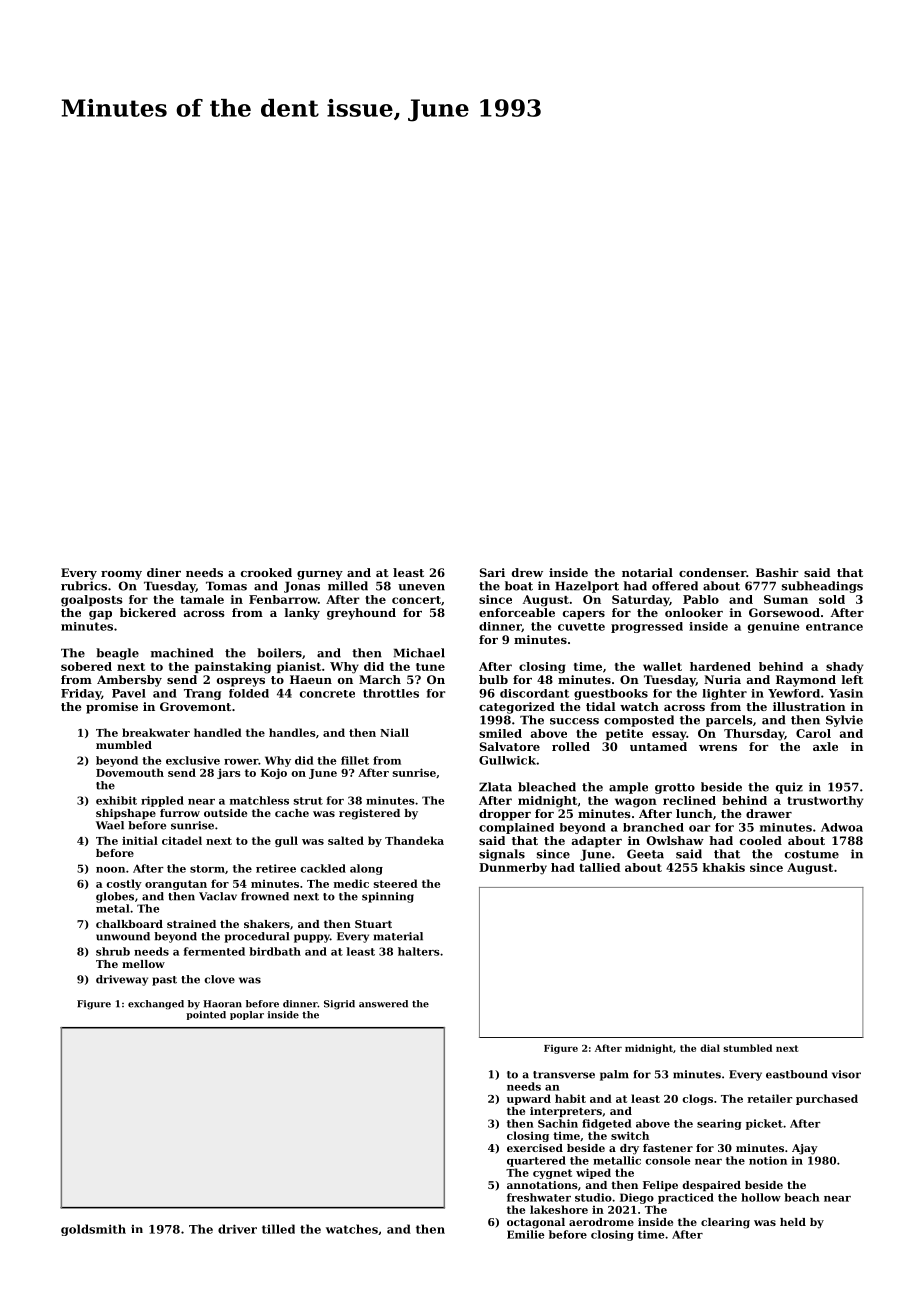 This image has height=1308, width=924. What do you see at coordinates (257, 937) in the image?
I see `procedural` at bounding box center [257, 937].
